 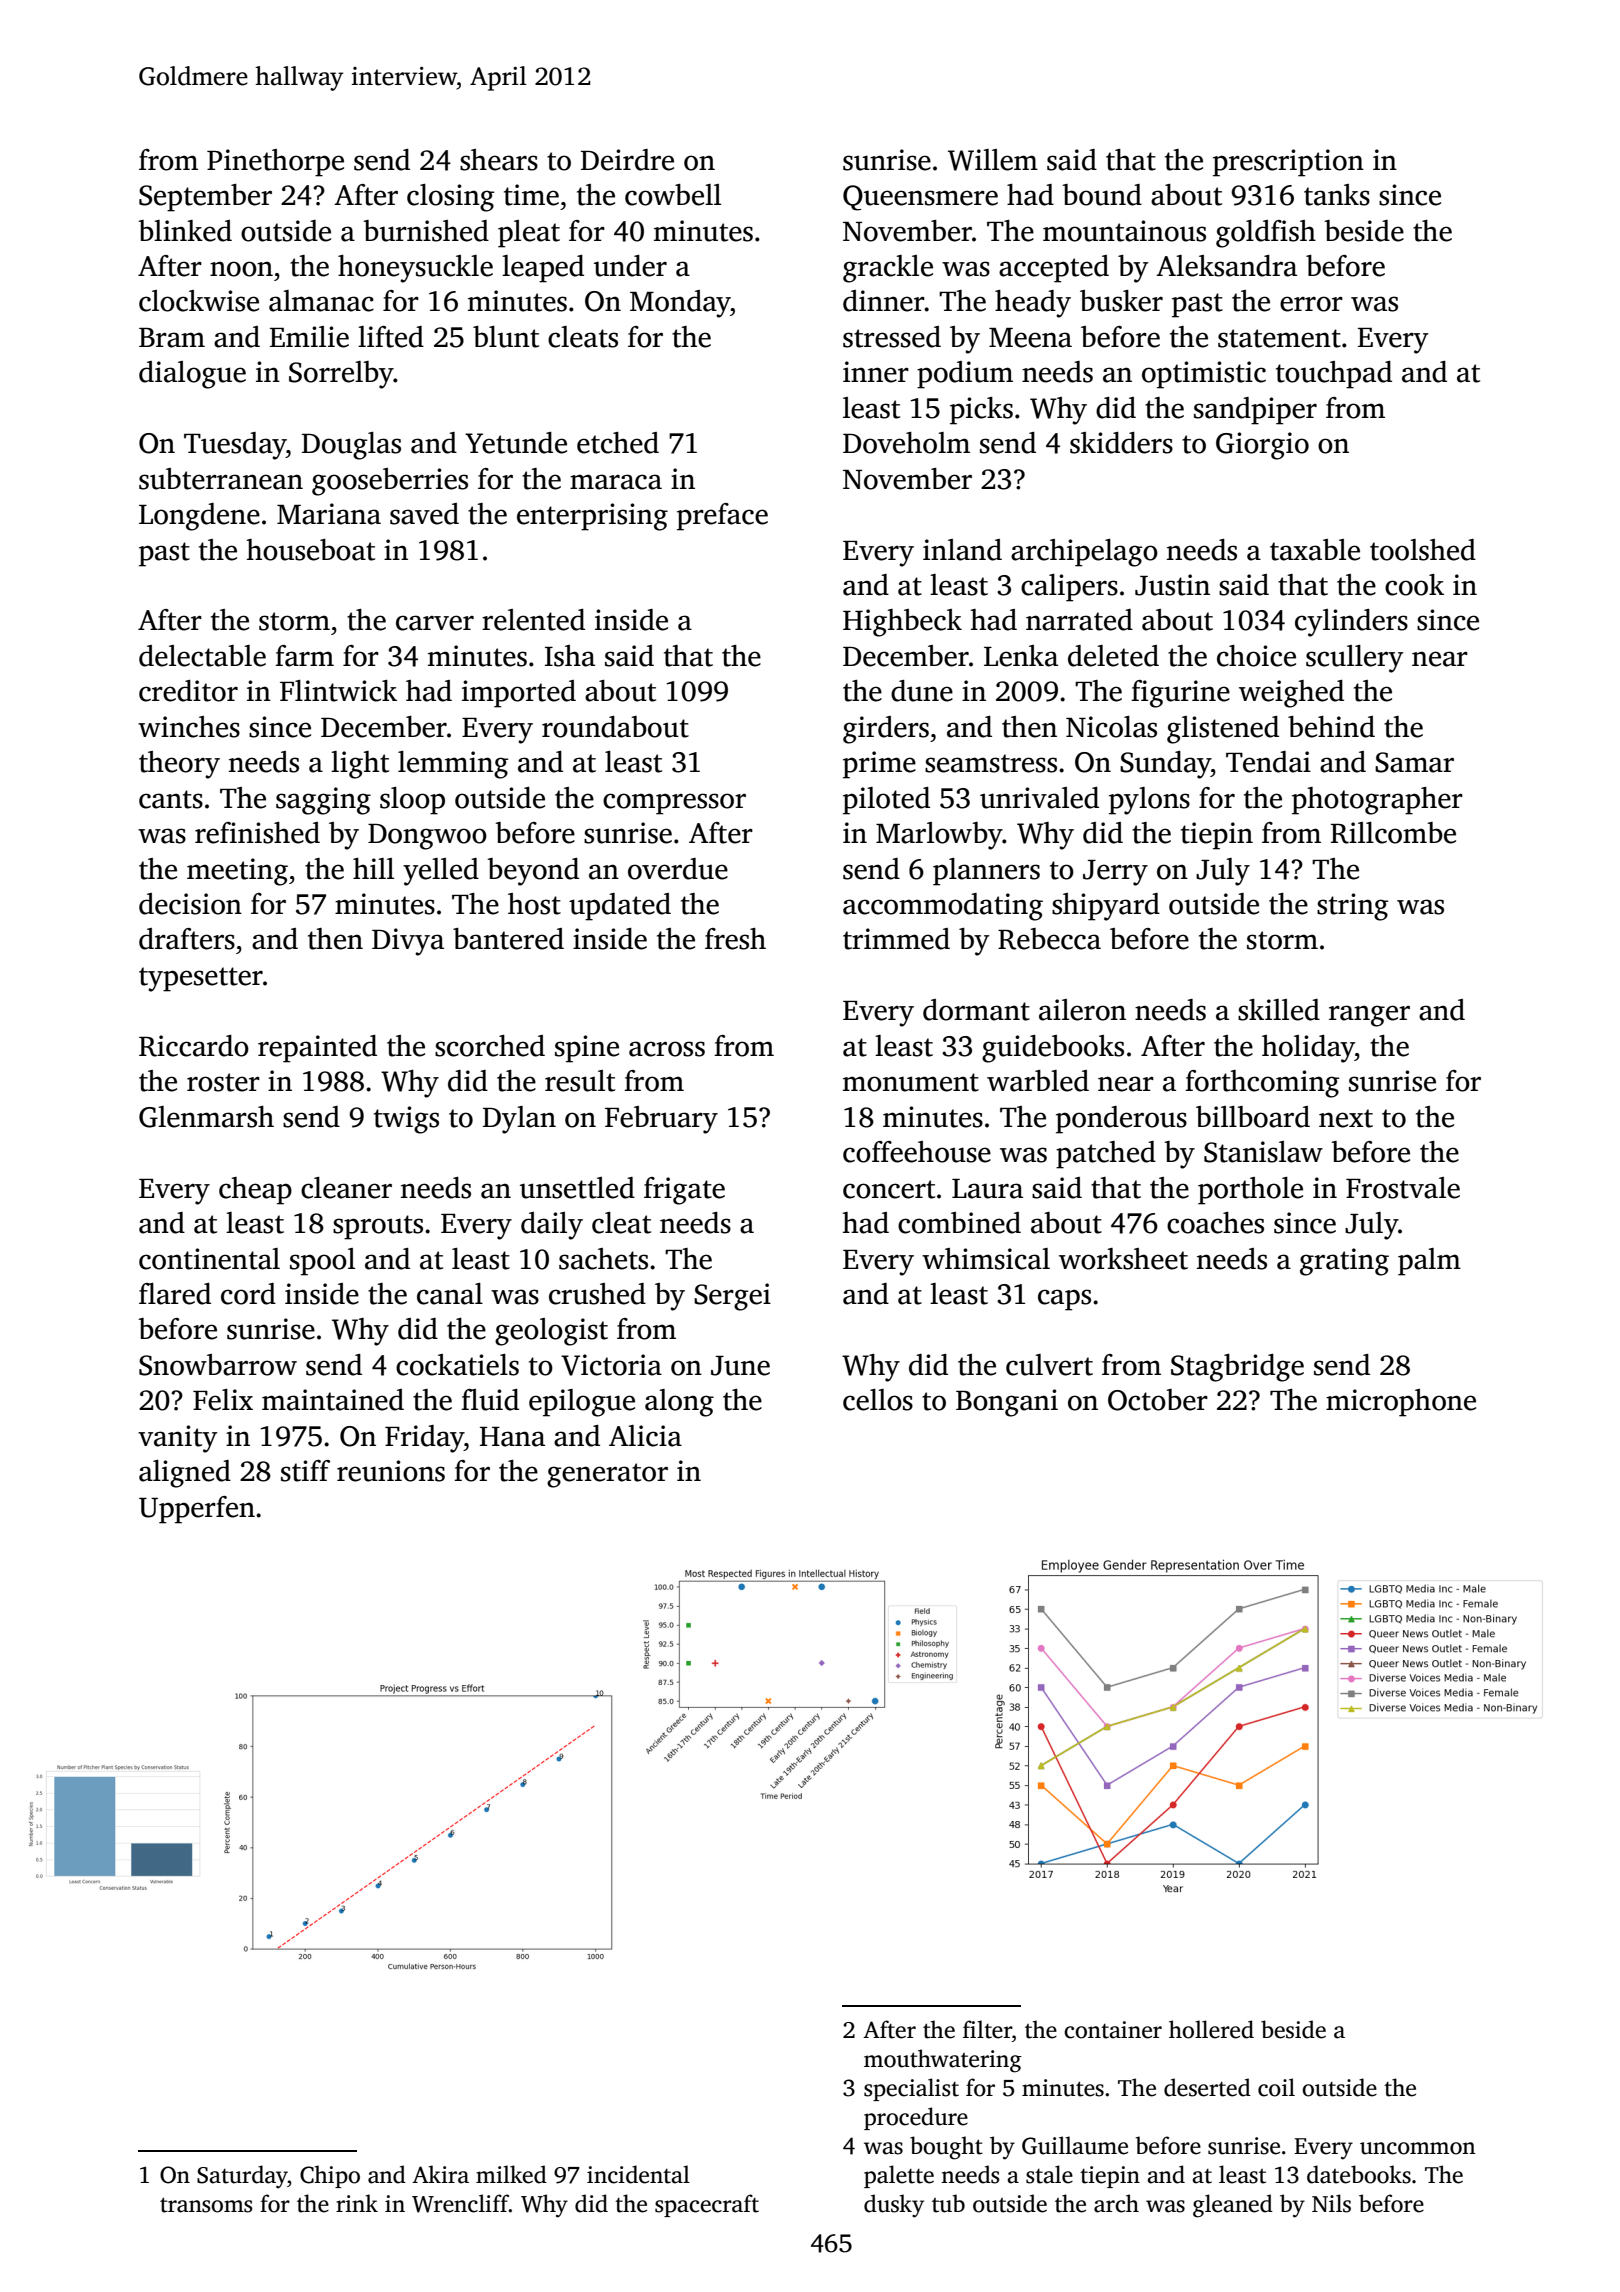 What do you see at coordinates (206, 2205) in the document?
I see `transoms` at bounding box center [206, 2205].
